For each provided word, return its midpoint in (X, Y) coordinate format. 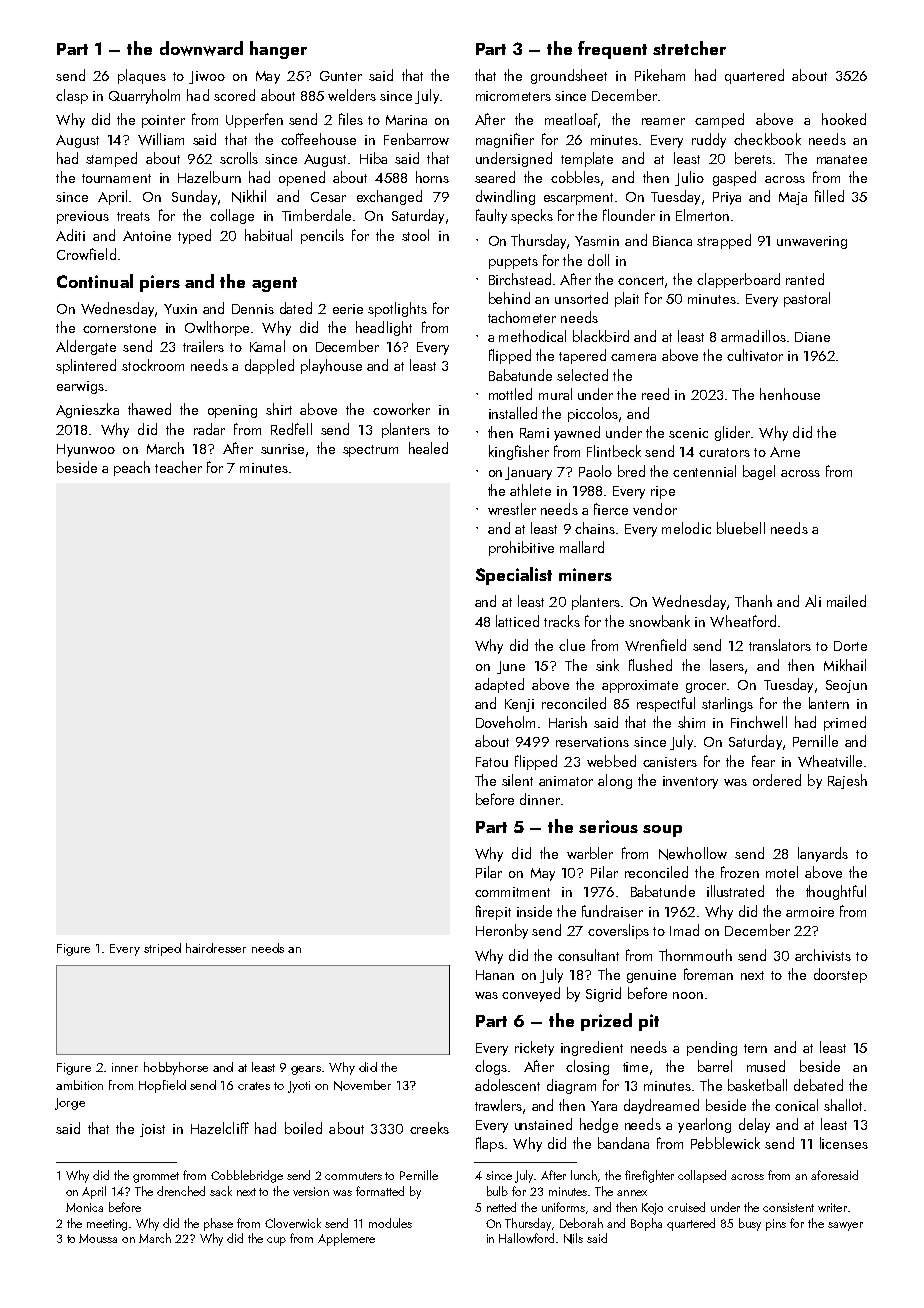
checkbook (767, 139)
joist (152, 1130)
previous (83, 217)
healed (428, 448)
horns (432, 177)
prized (606, 1022)
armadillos (753, 336)
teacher (178, 467)
